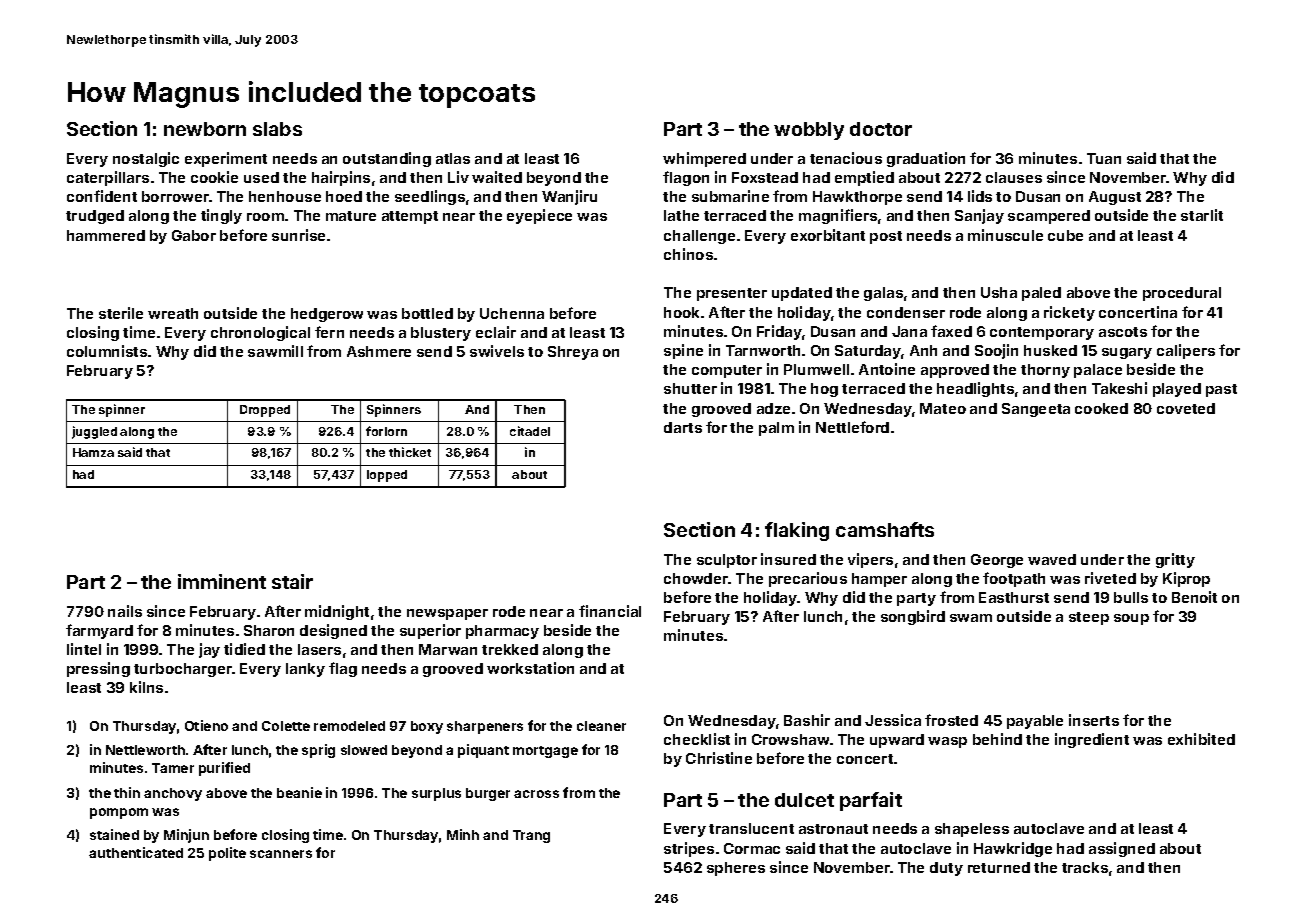  I want to click on starlit, so click(1202, 215).
